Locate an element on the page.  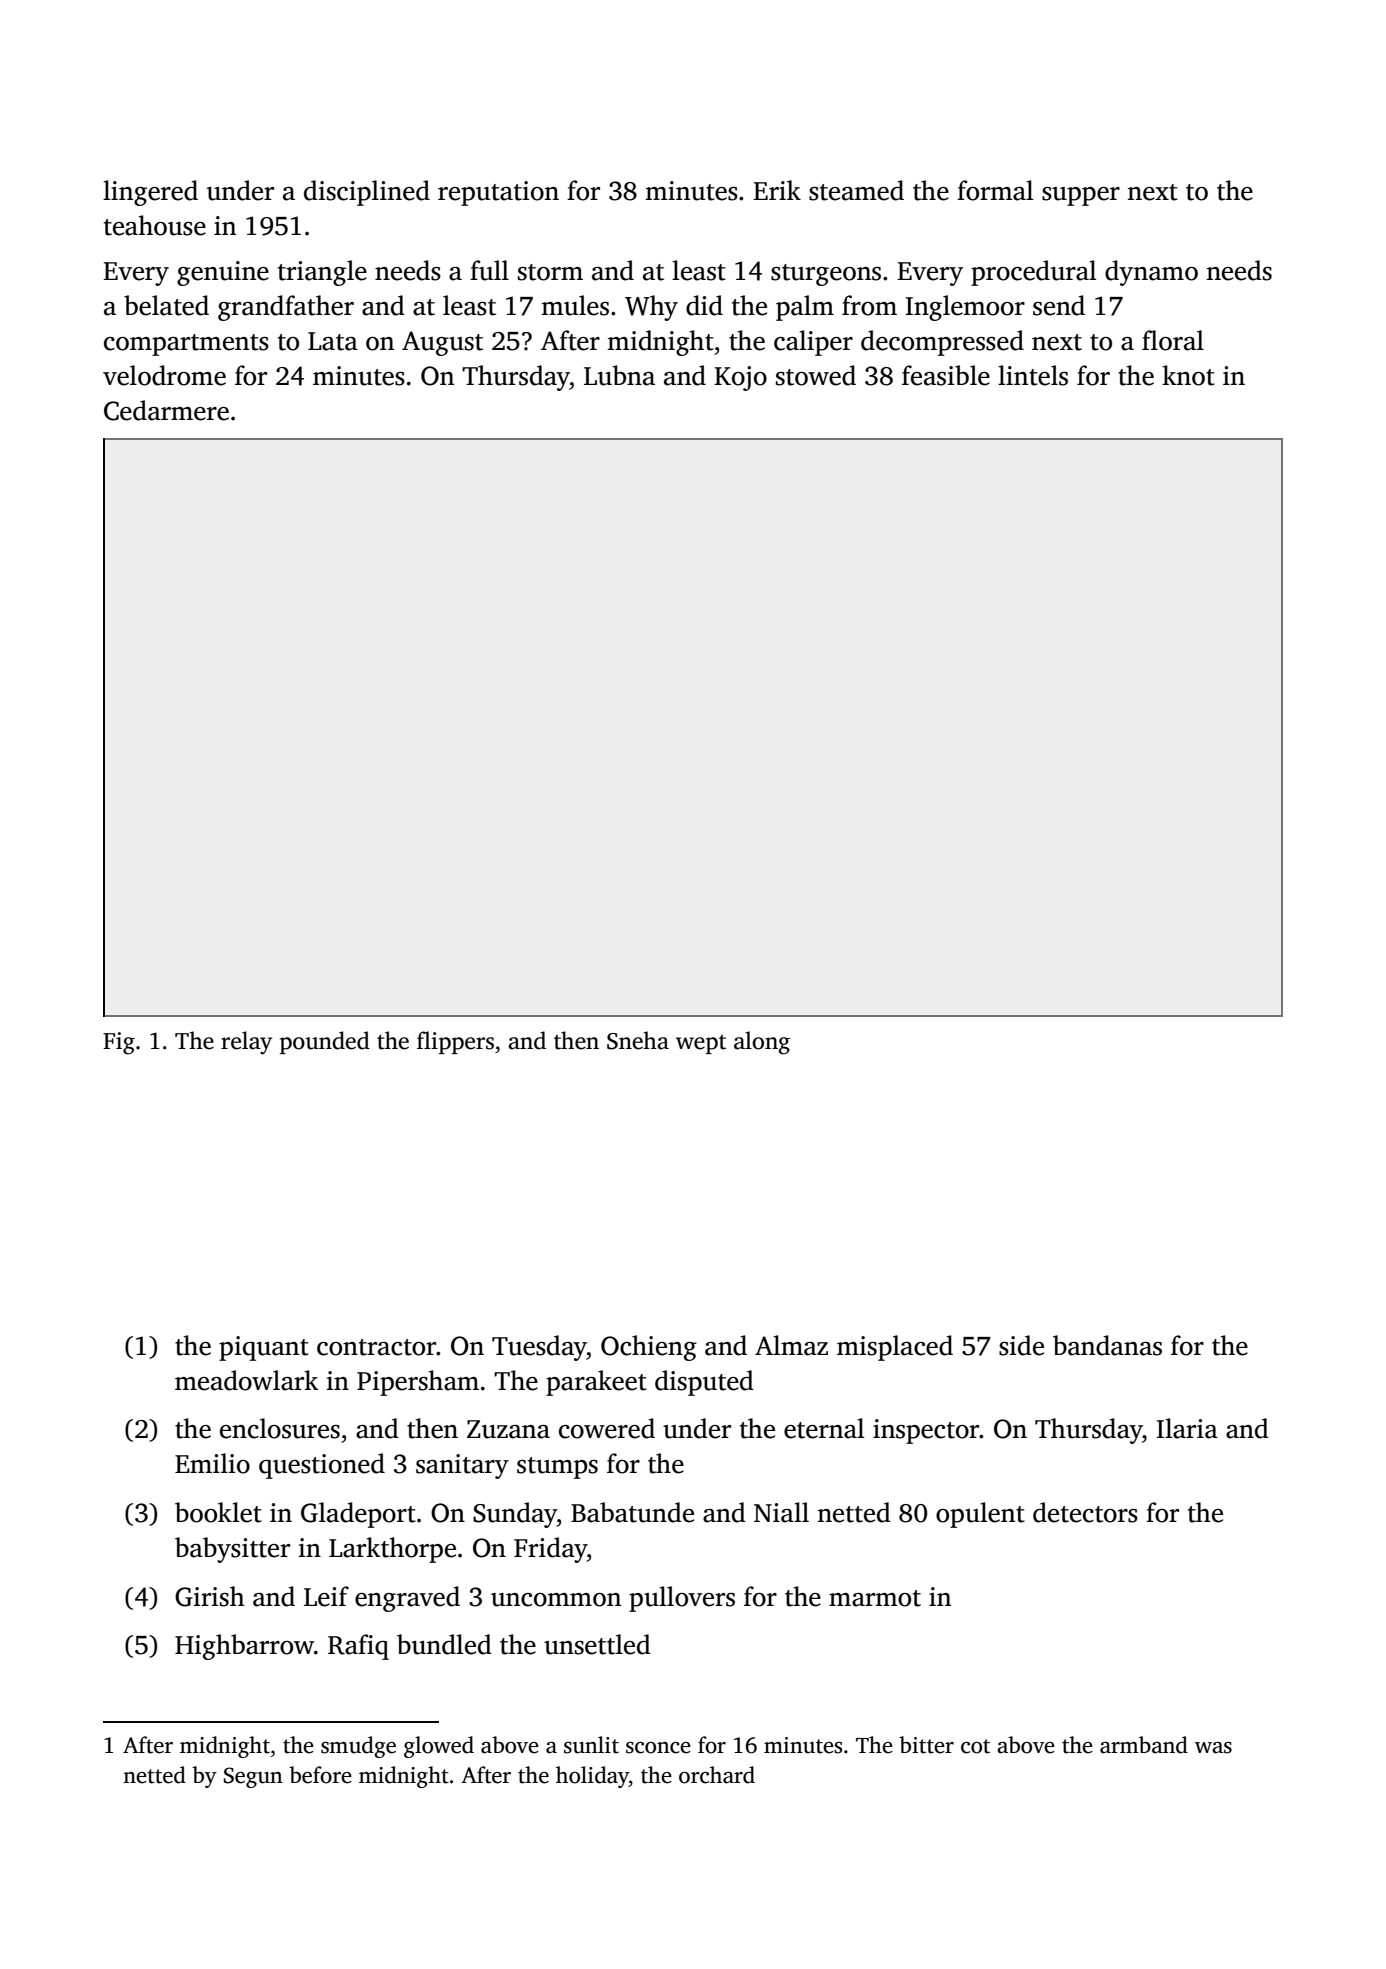
floral is located at coordinates (1173, 340).
